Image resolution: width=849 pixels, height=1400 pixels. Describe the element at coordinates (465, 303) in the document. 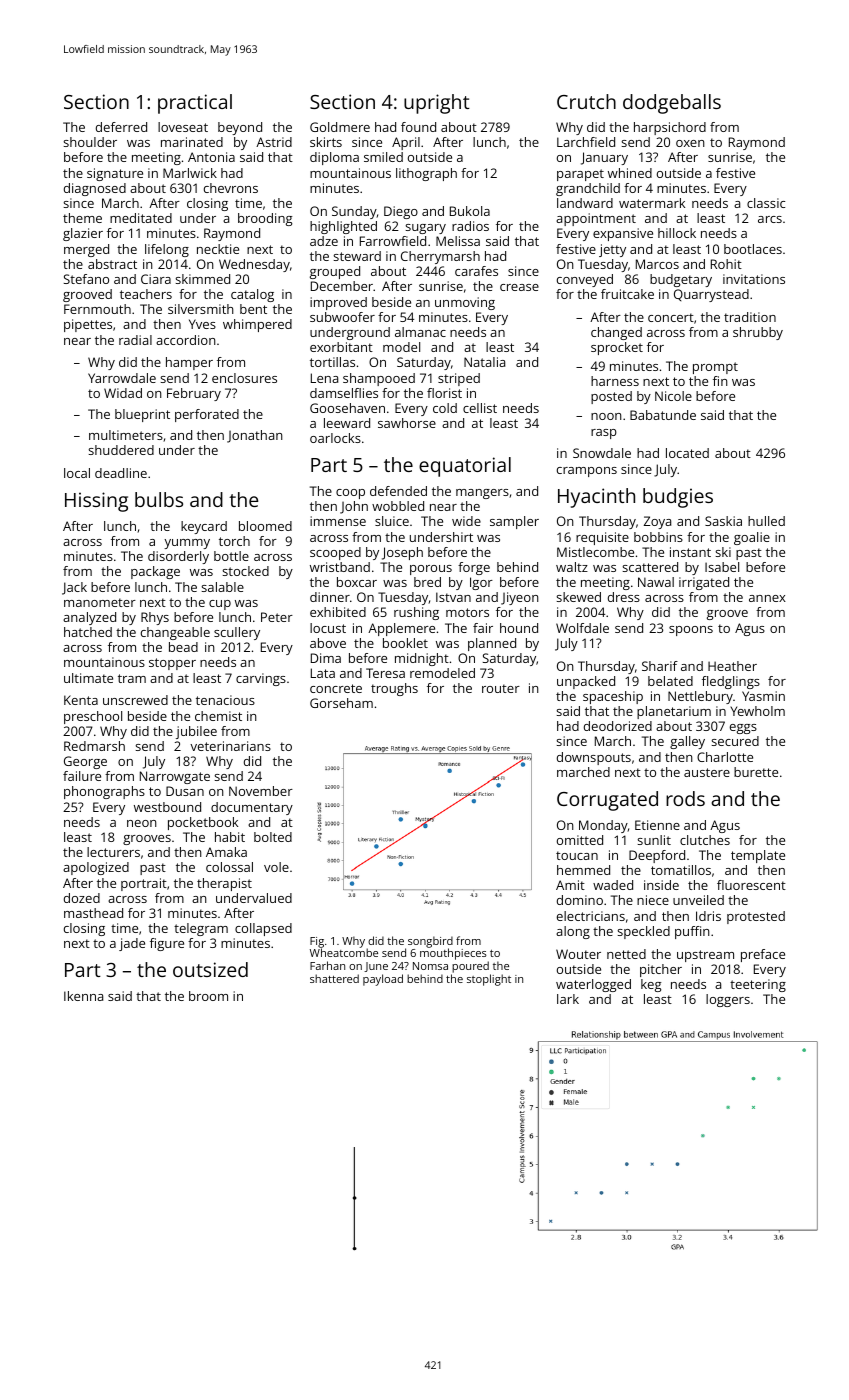

I see `unmoving` at that location.
